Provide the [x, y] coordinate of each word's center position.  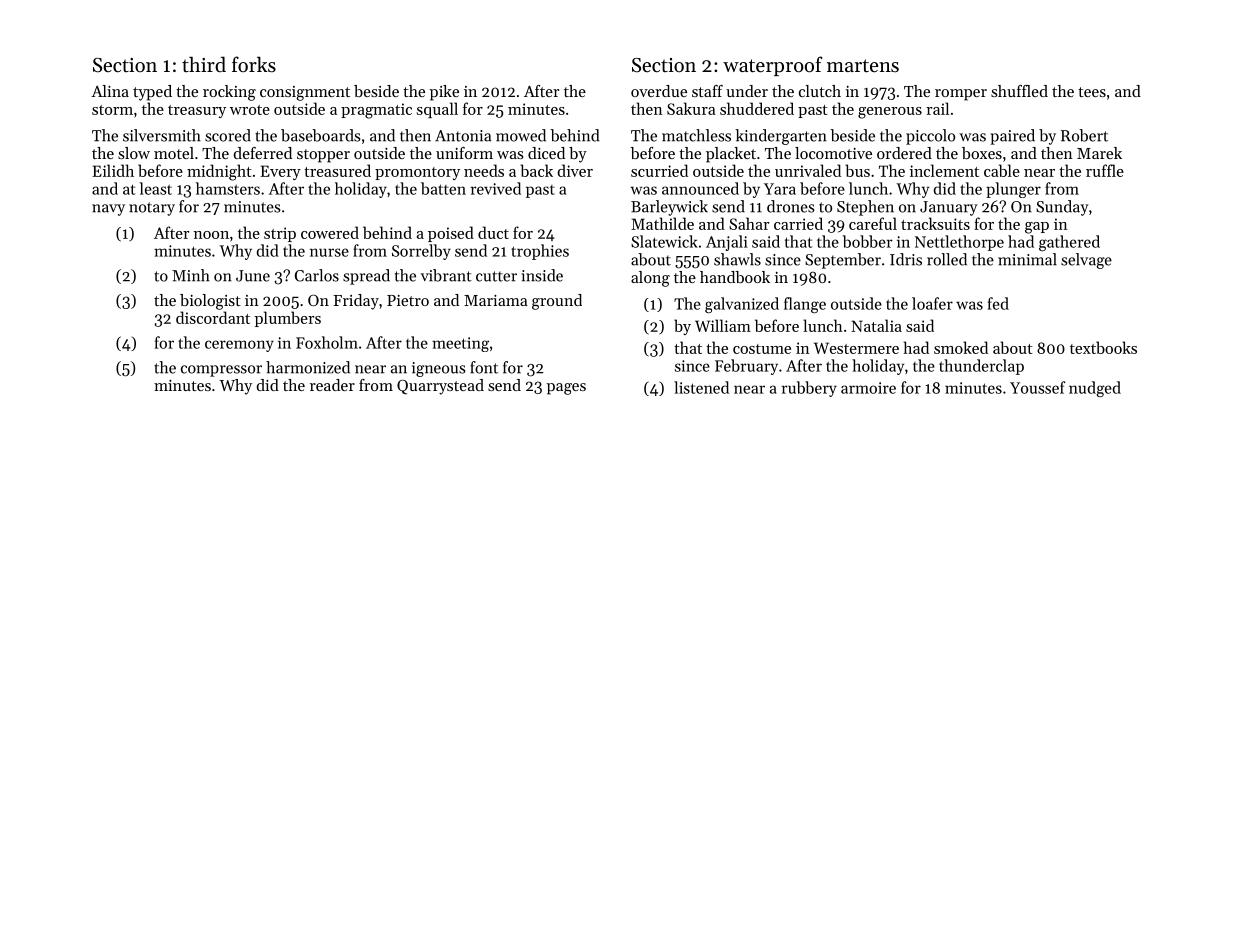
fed [998, 303]
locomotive [833, 153]
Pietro [408, 300]
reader [332, 385]
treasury [197, 111]
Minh [191, 275]
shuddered [757, 108]
